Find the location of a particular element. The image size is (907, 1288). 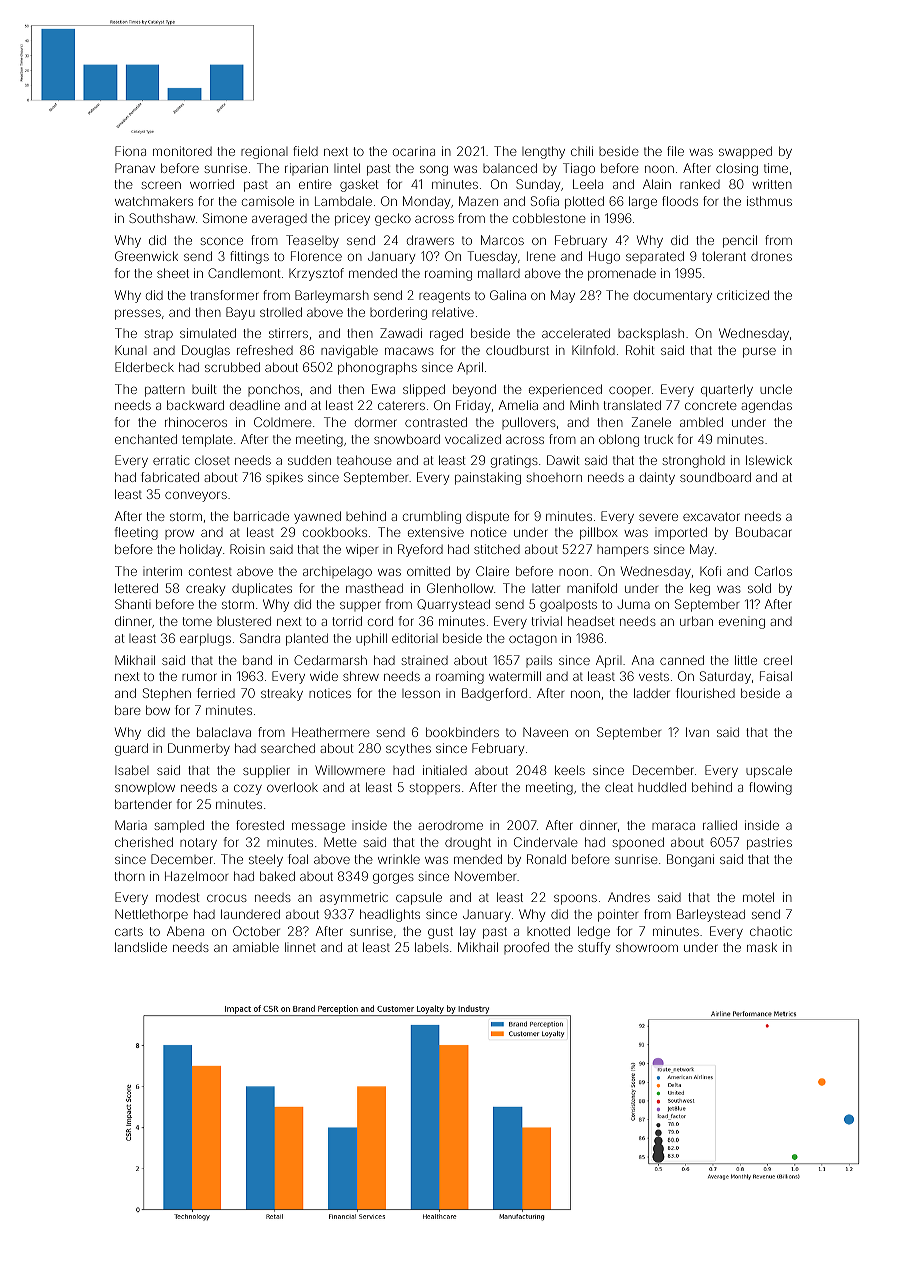

lengthy is located at coordinates (543, 152).
